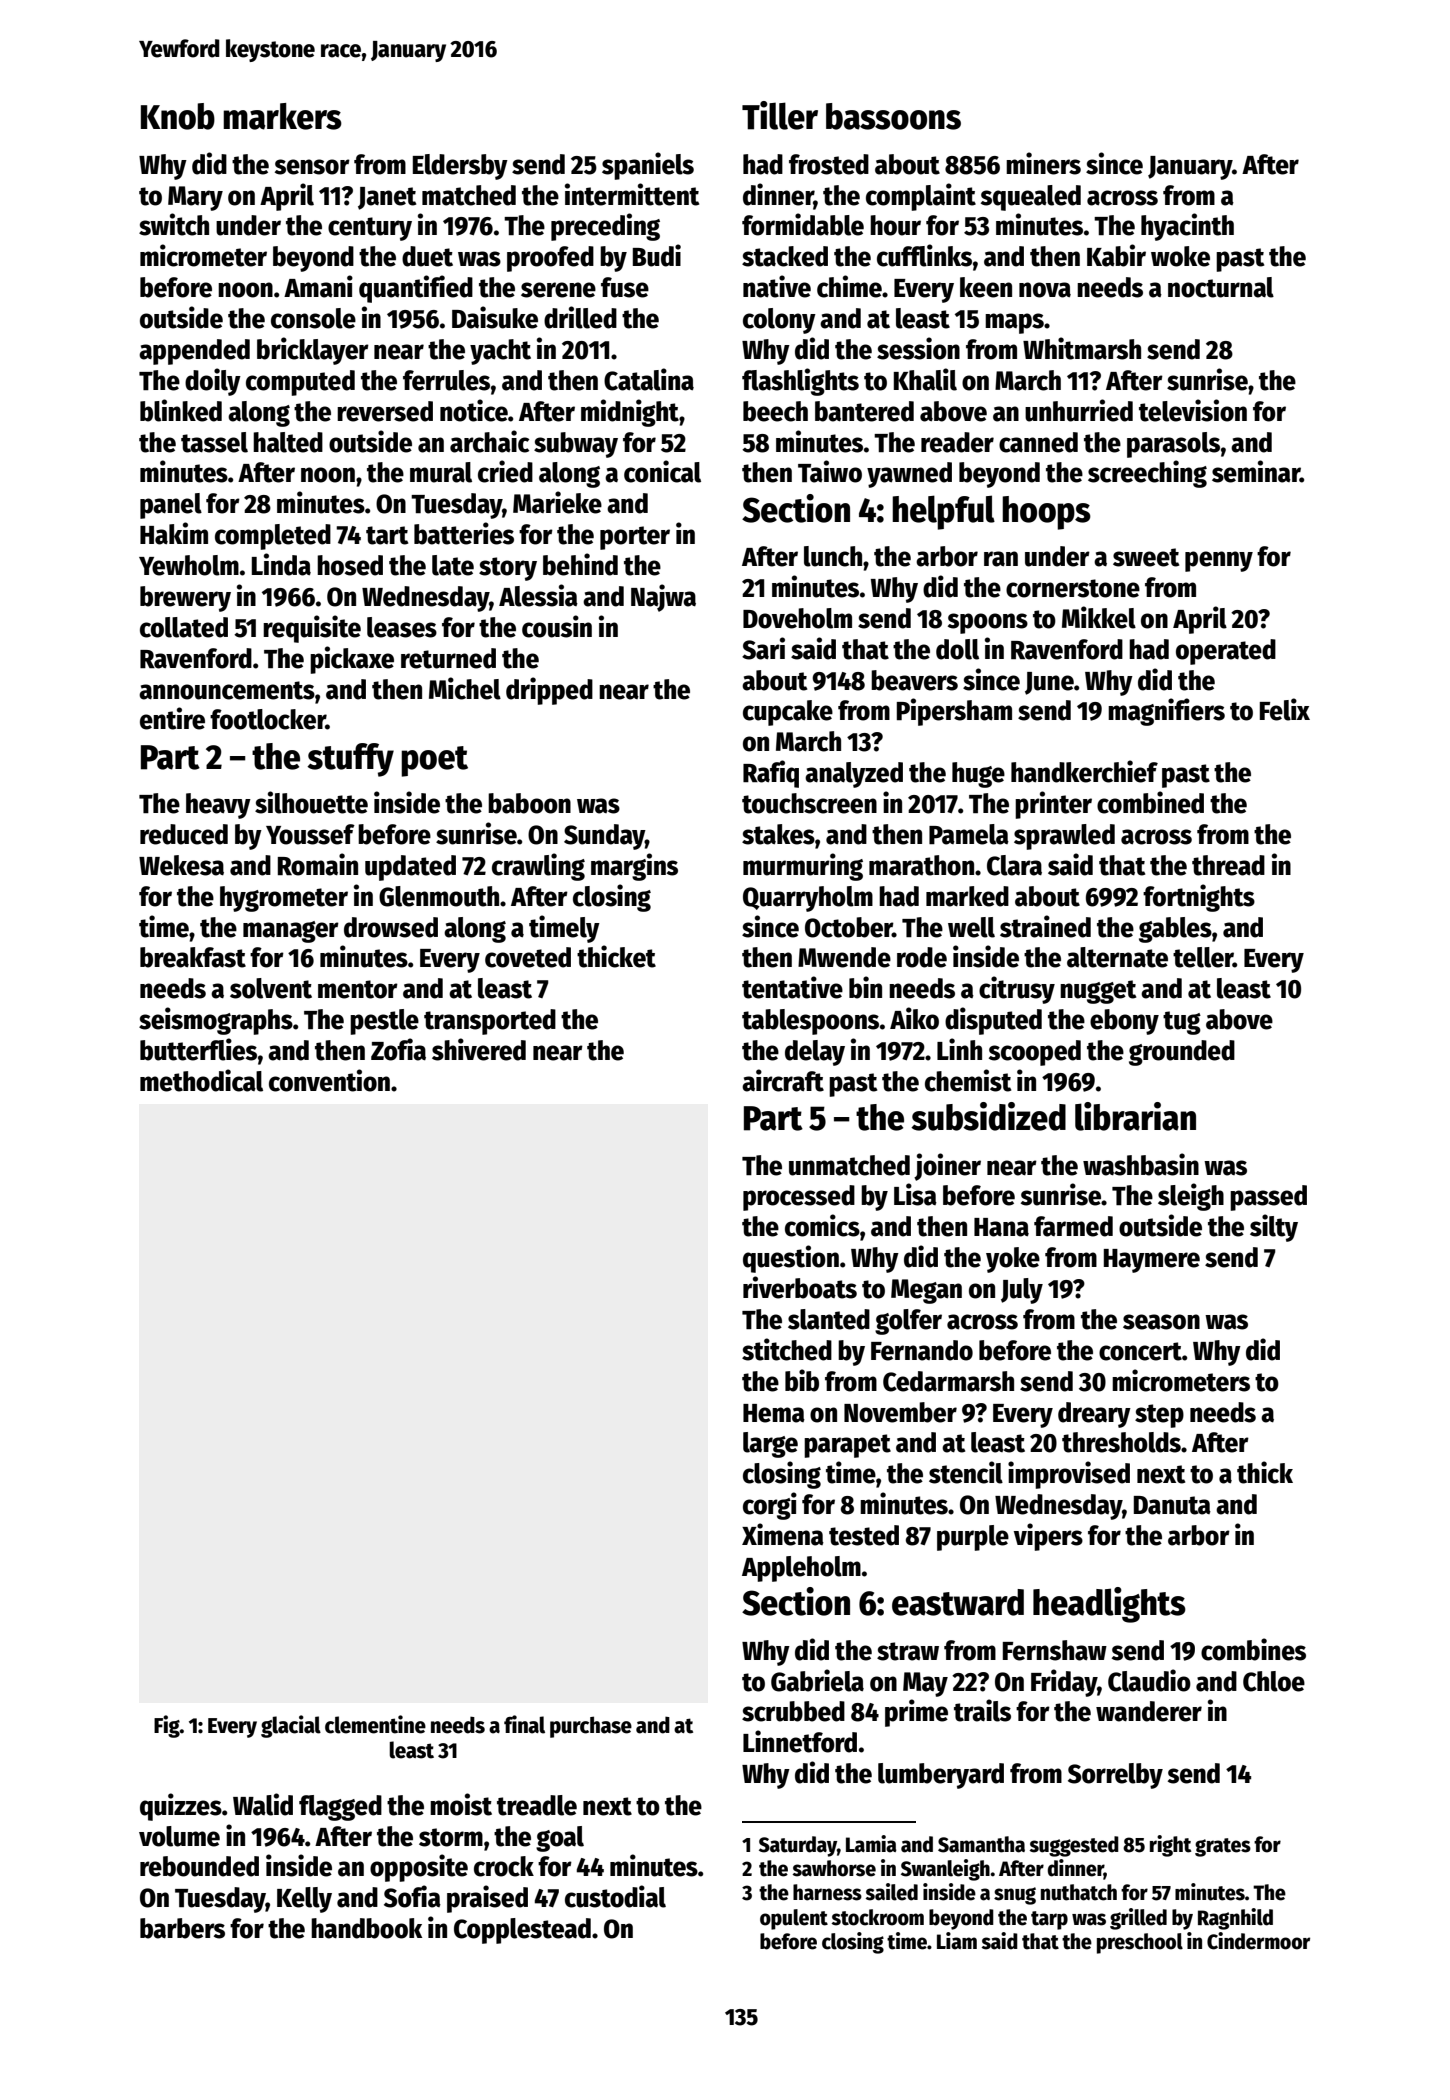 The image size is (1450, 2100). What do you see at coordinates (329, 1080) in the screenshot?
I see `convention` at bounding box center [329, 1080].
